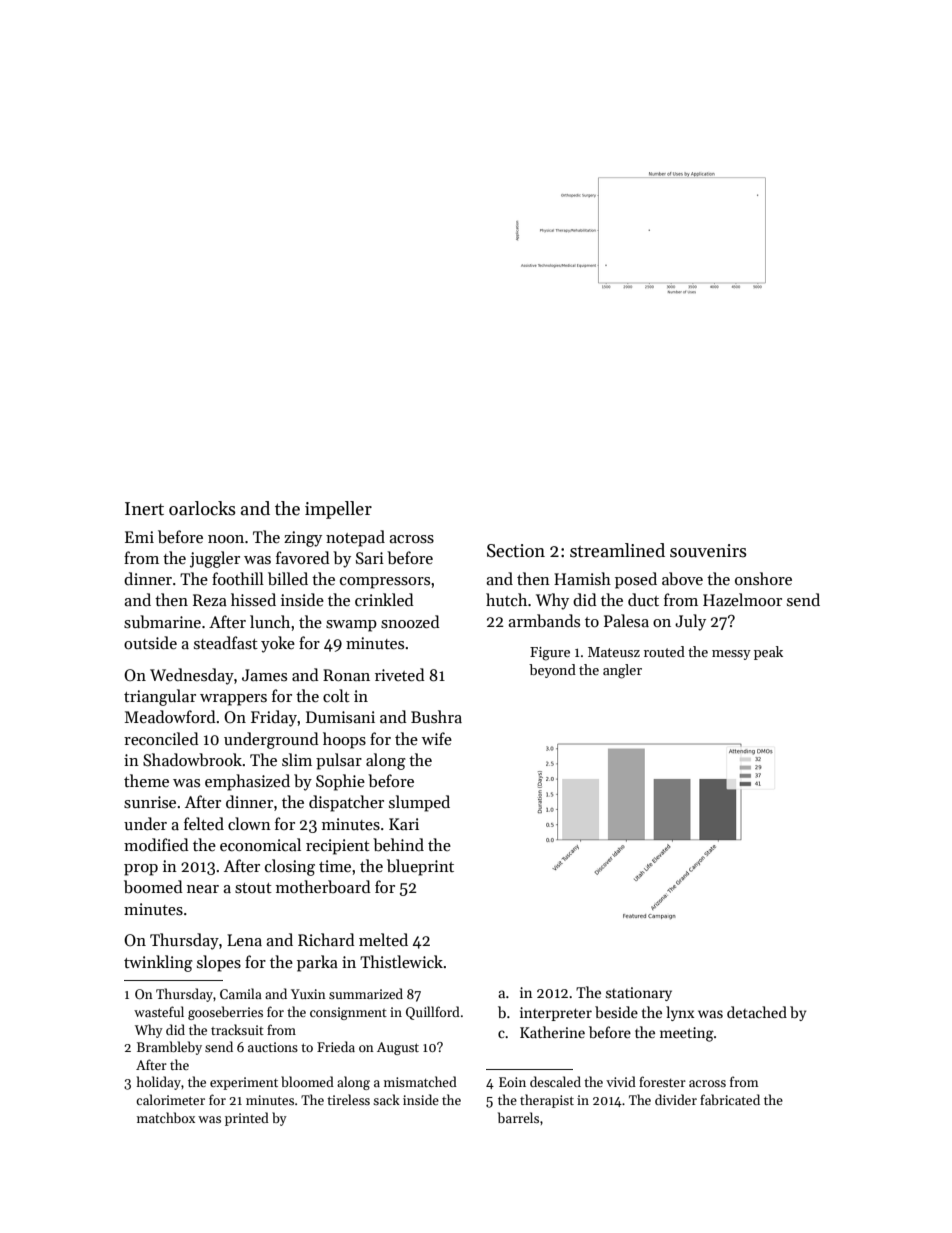 The image size is (952, 1233). I want to click on theme, so click(146, 780).
